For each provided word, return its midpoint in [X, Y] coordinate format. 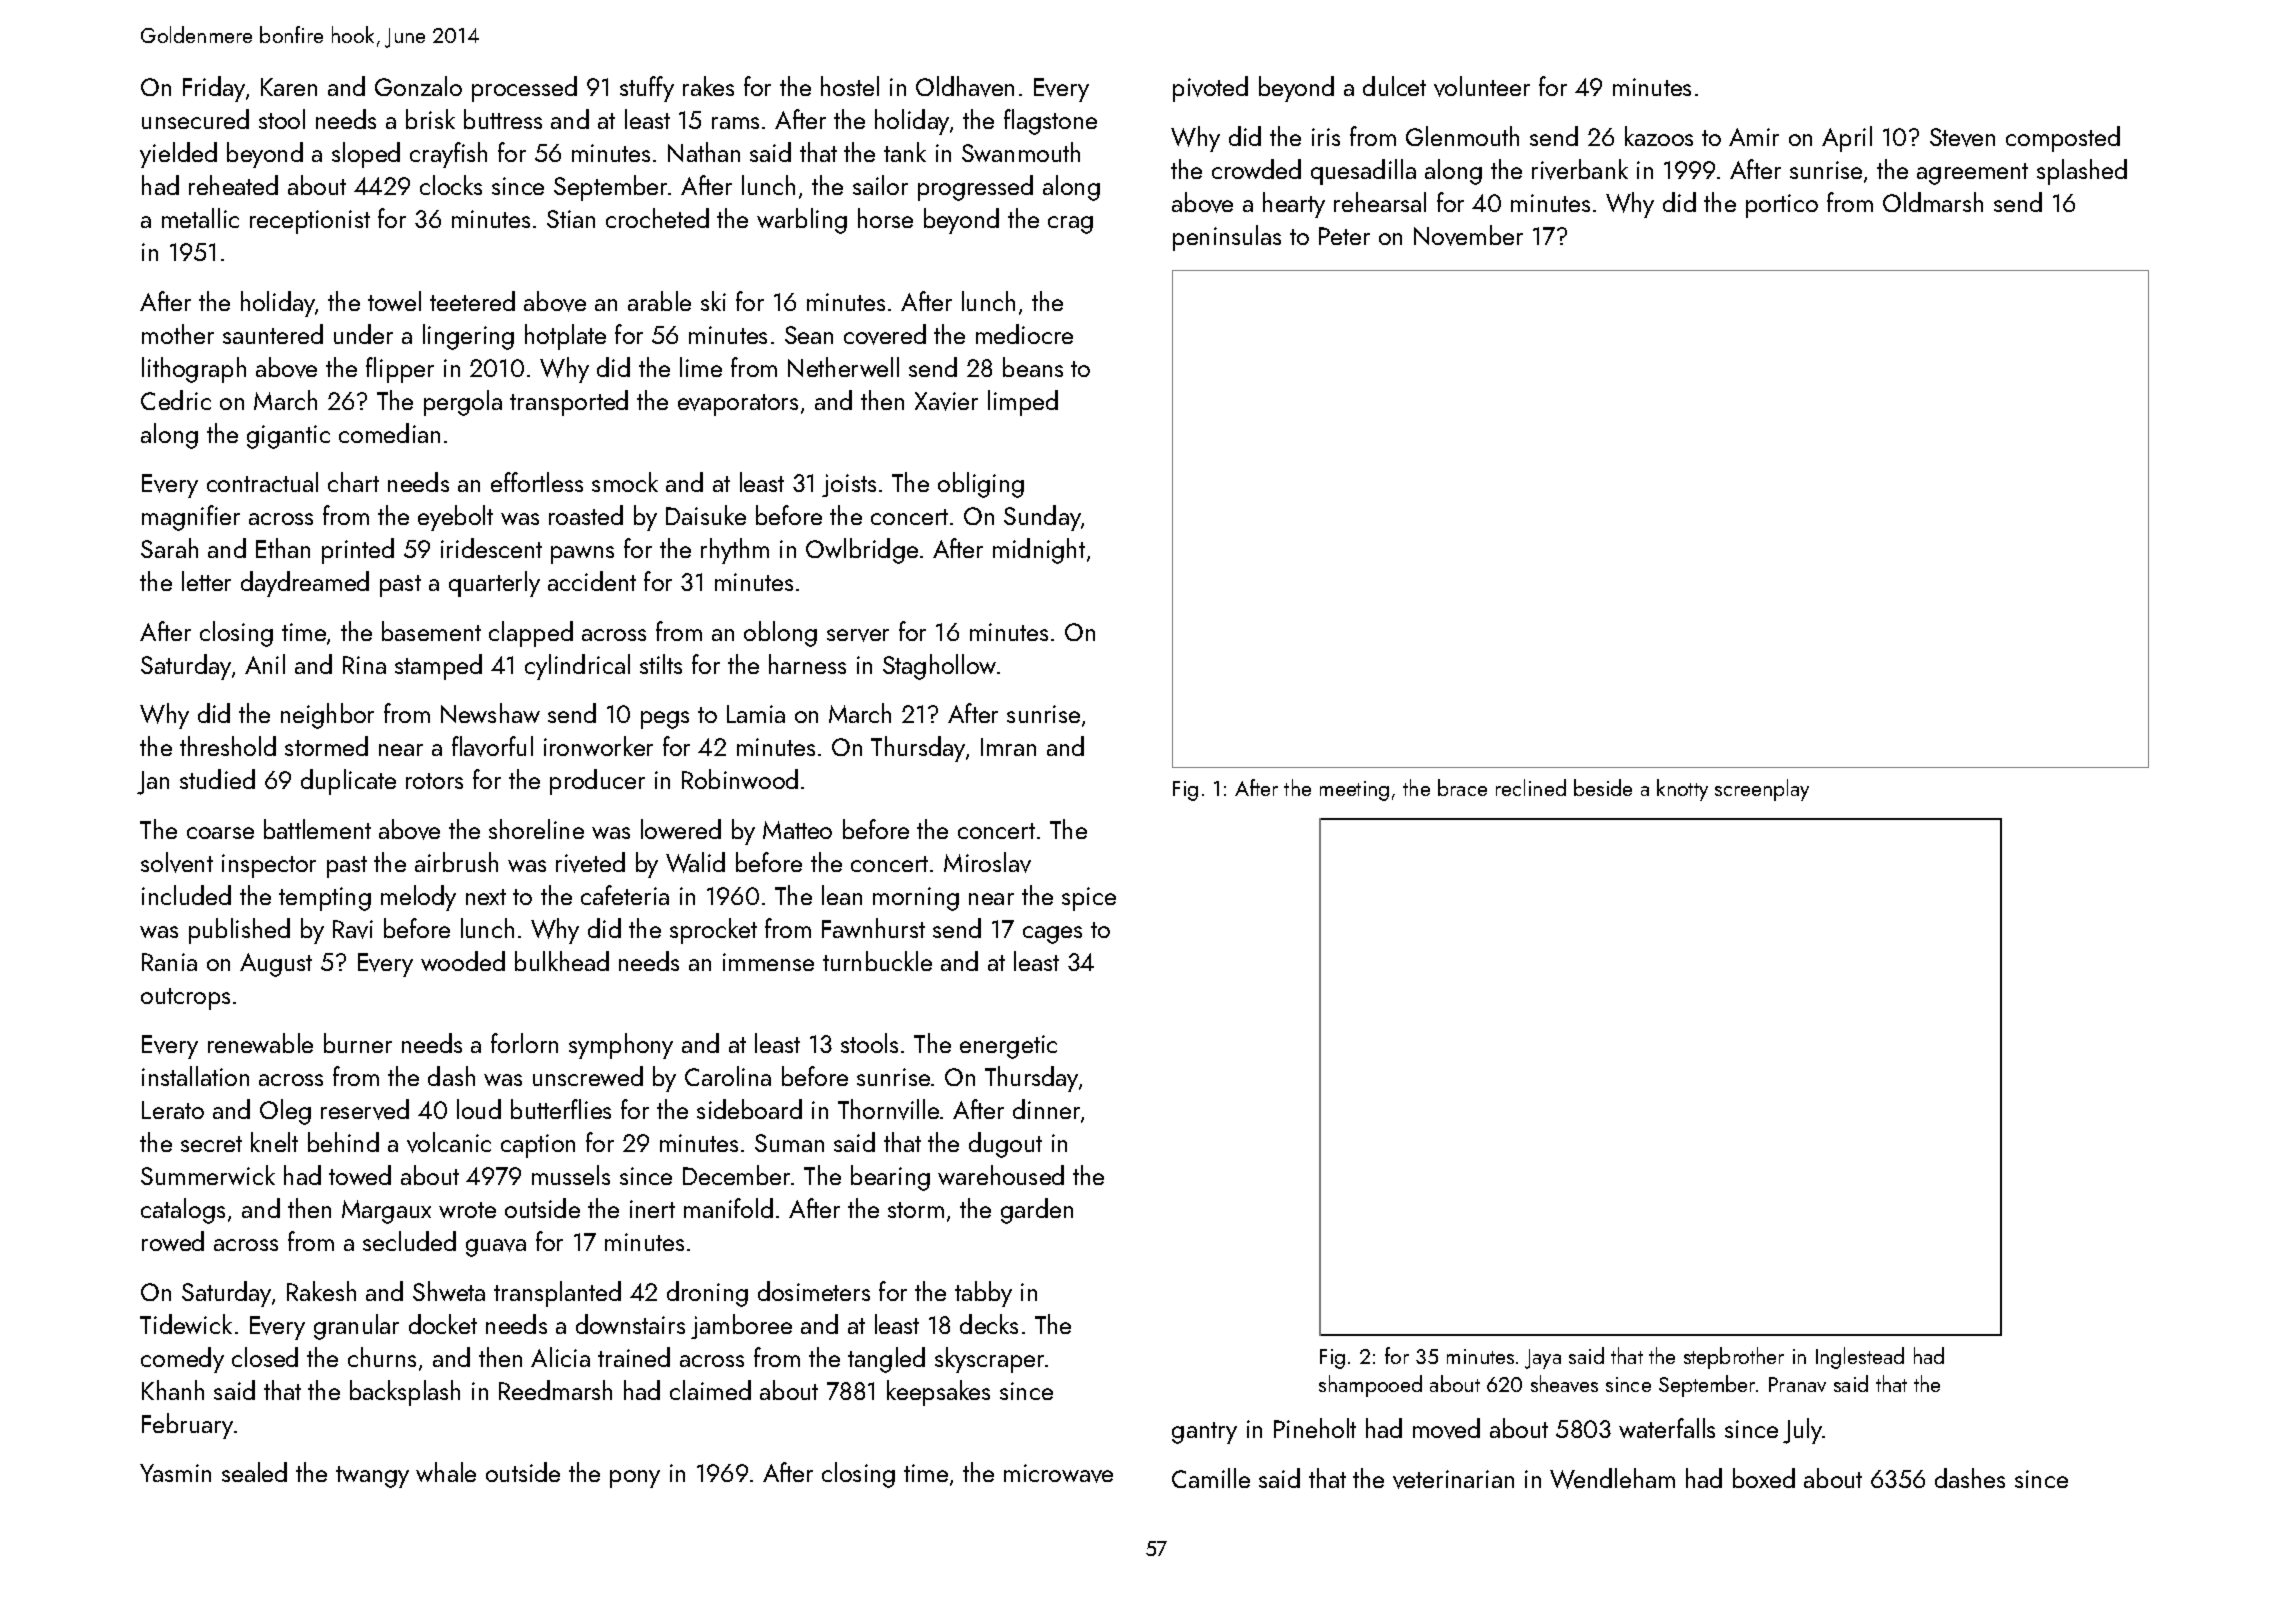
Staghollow [939, 667]
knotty [1682, 790]
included [186, 895]
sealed [254, 1472]
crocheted [657, 218]
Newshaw [490, 713]
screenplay [1762, 790]
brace [1462, 787]
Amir [1754, 137]
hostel [850, 86]
